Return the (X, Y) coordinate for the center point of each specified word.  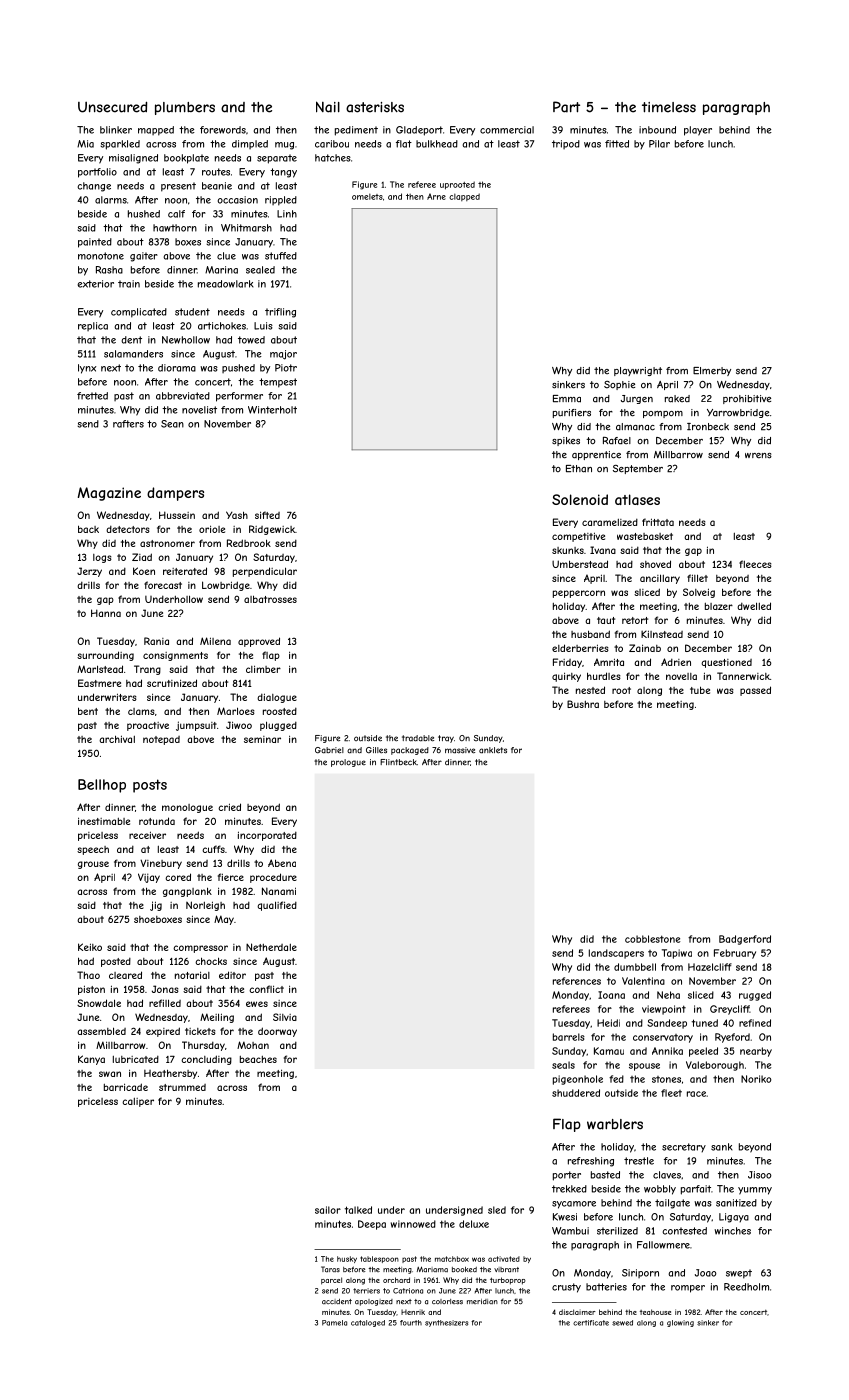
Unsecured (112, 107)
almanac (635, 427)
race (696, 1094)
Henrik (413, 1312)
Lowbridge (226, 586)
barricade (126, 1087)
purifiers (572, 413)
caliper (138, 1102)
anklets (493, 750)
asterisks (375, 107)
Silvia (285, 1017)
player (698, 131)
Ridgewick (272, 530)
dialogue (277, 698)
